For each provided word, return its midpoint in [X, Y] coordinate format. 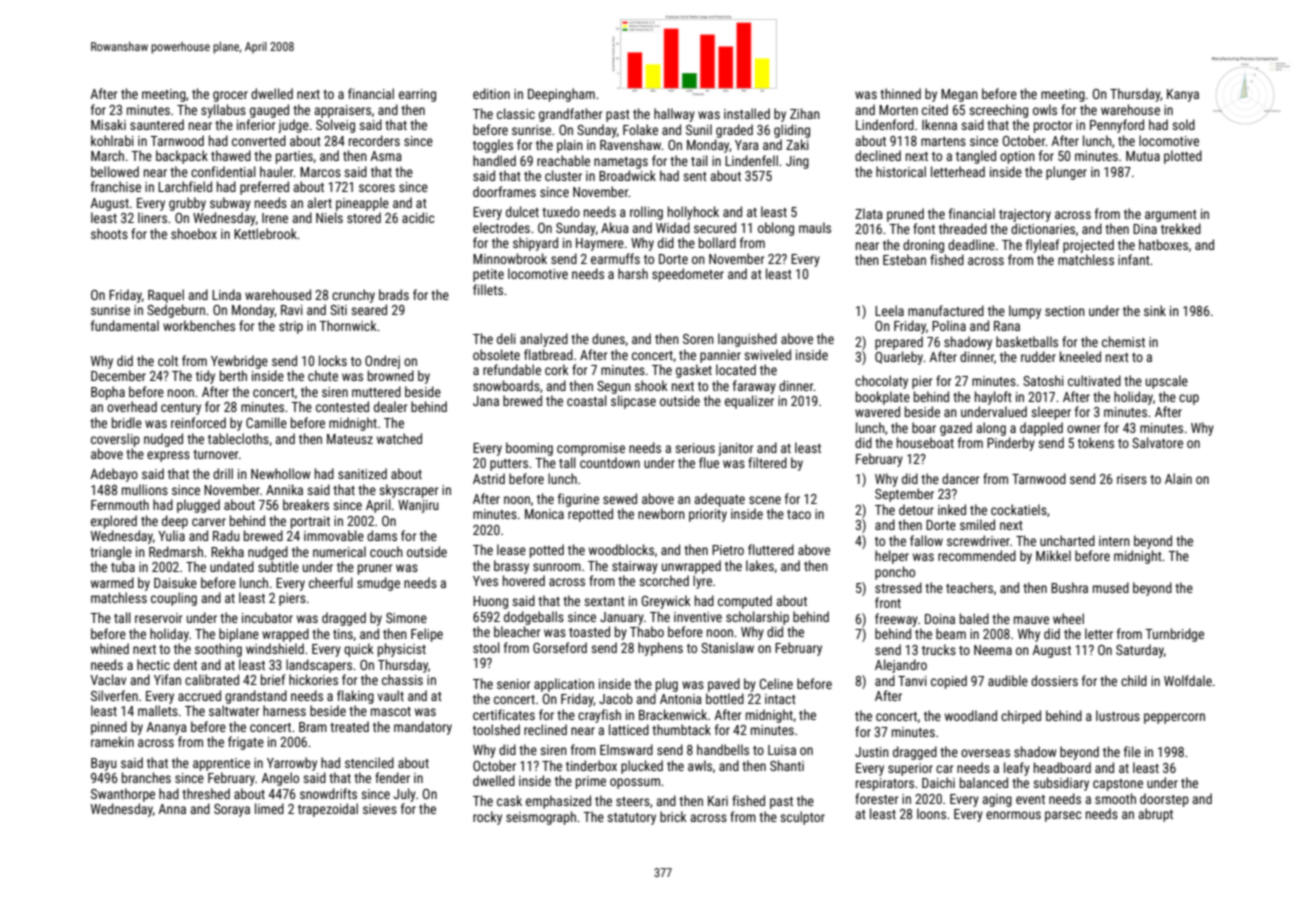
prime [591, 782]
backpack [182, 157]
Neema [993, 650]
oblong [776, 229]
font [924, 228]
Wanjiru [418, 506]
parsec [1063, 816]
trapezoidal [328, 810]
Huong [490, 602]
